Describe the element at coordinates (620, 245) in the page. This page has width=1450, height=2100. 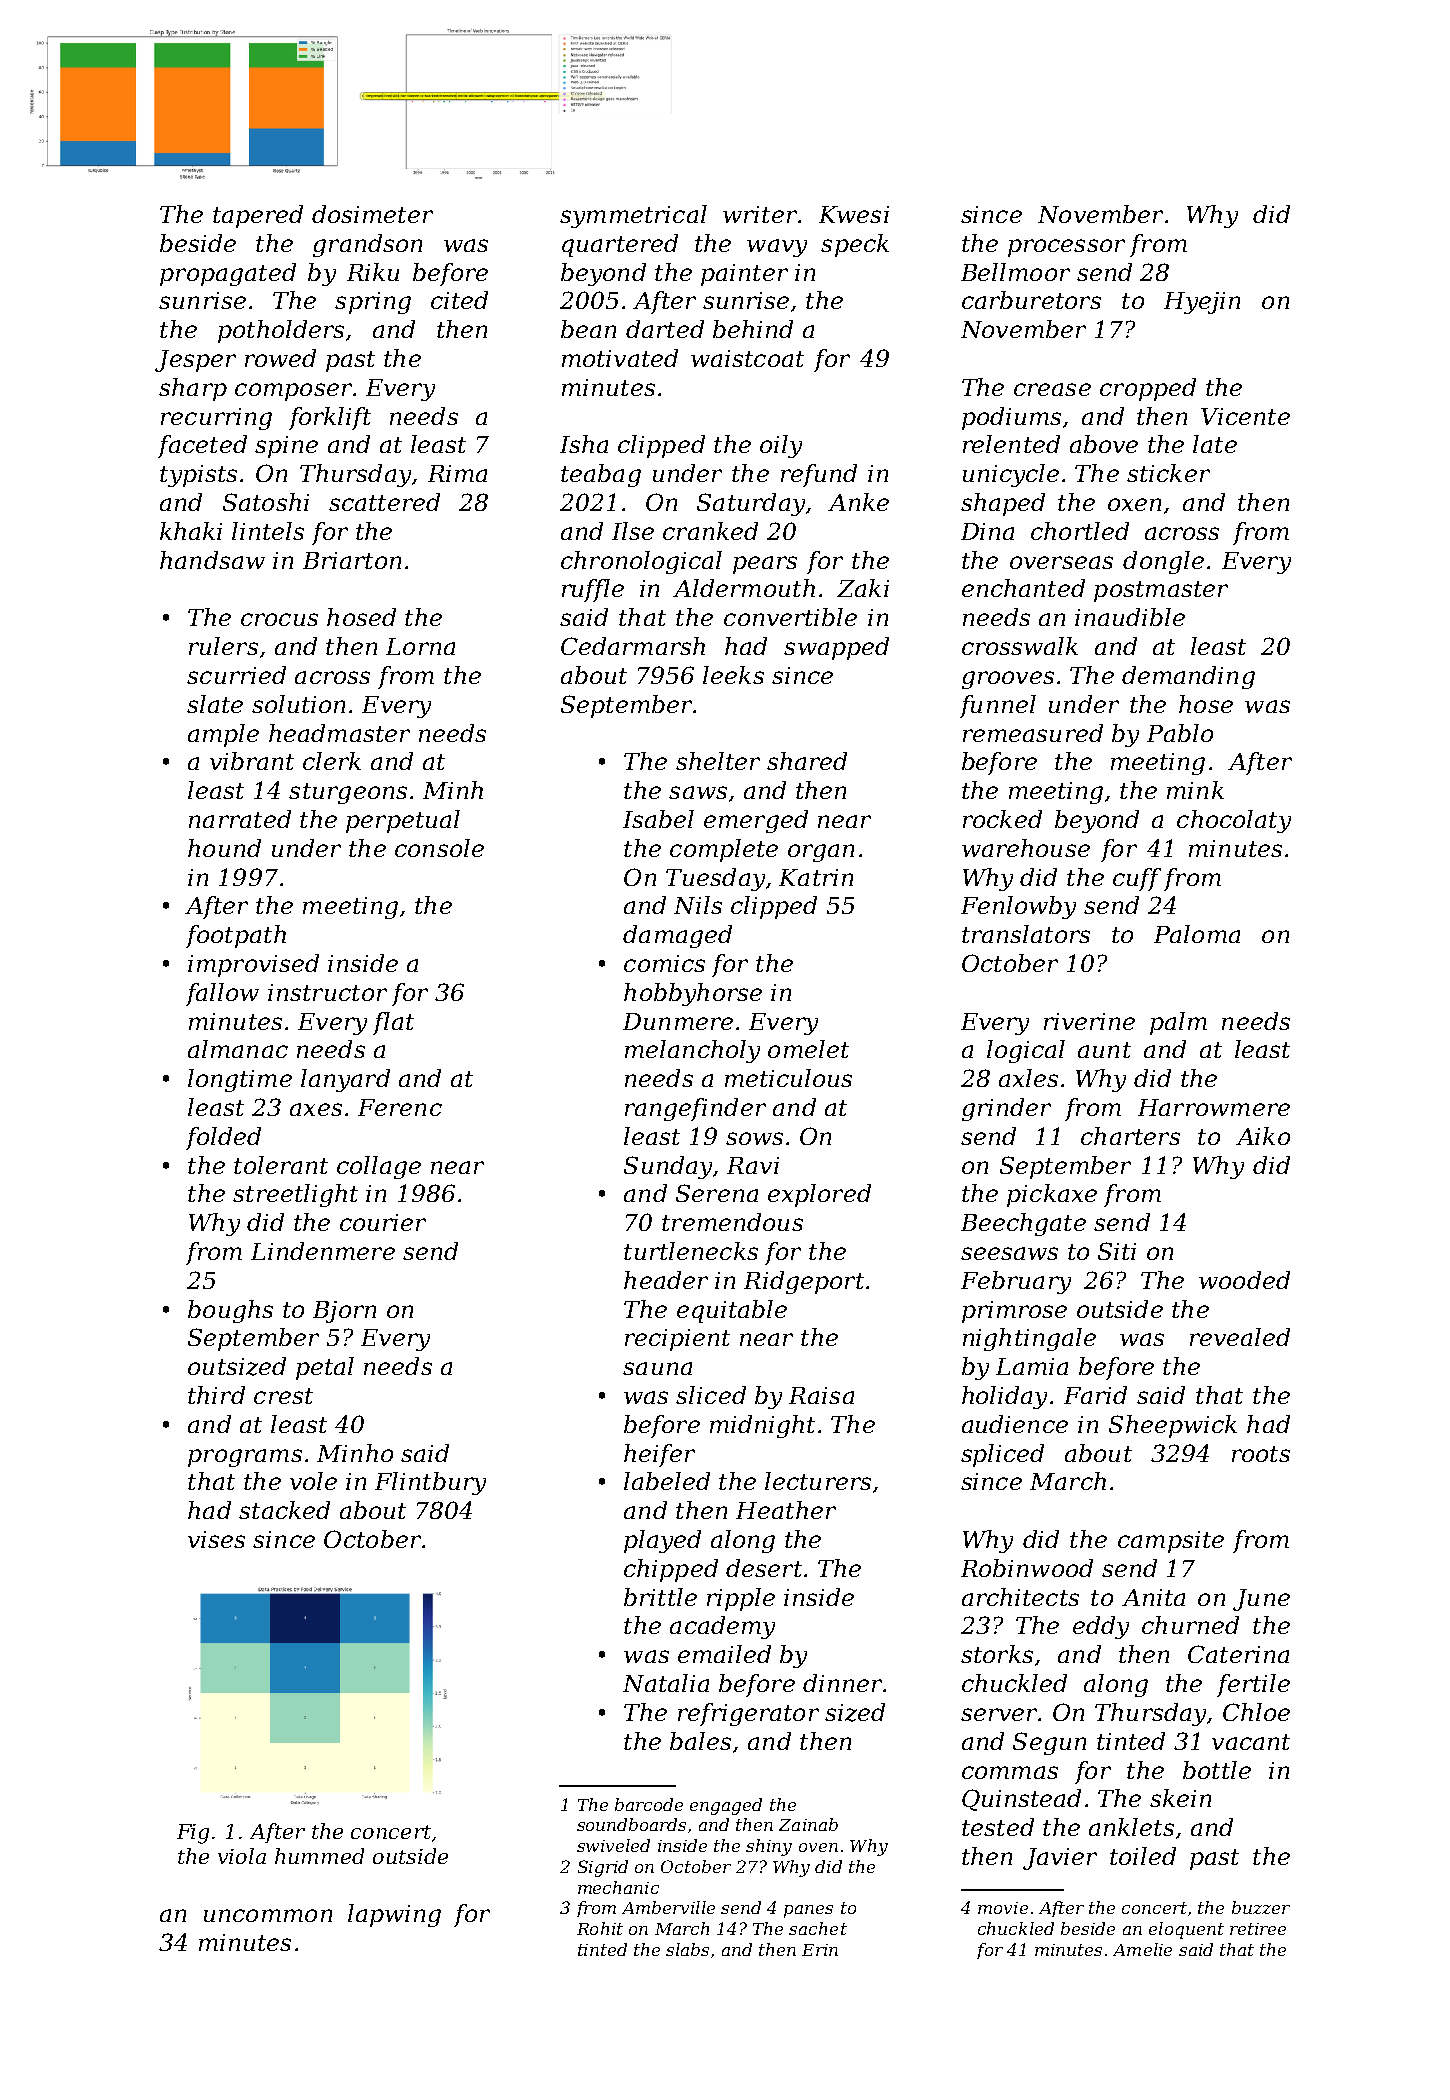
I see `quartered` at that location.
